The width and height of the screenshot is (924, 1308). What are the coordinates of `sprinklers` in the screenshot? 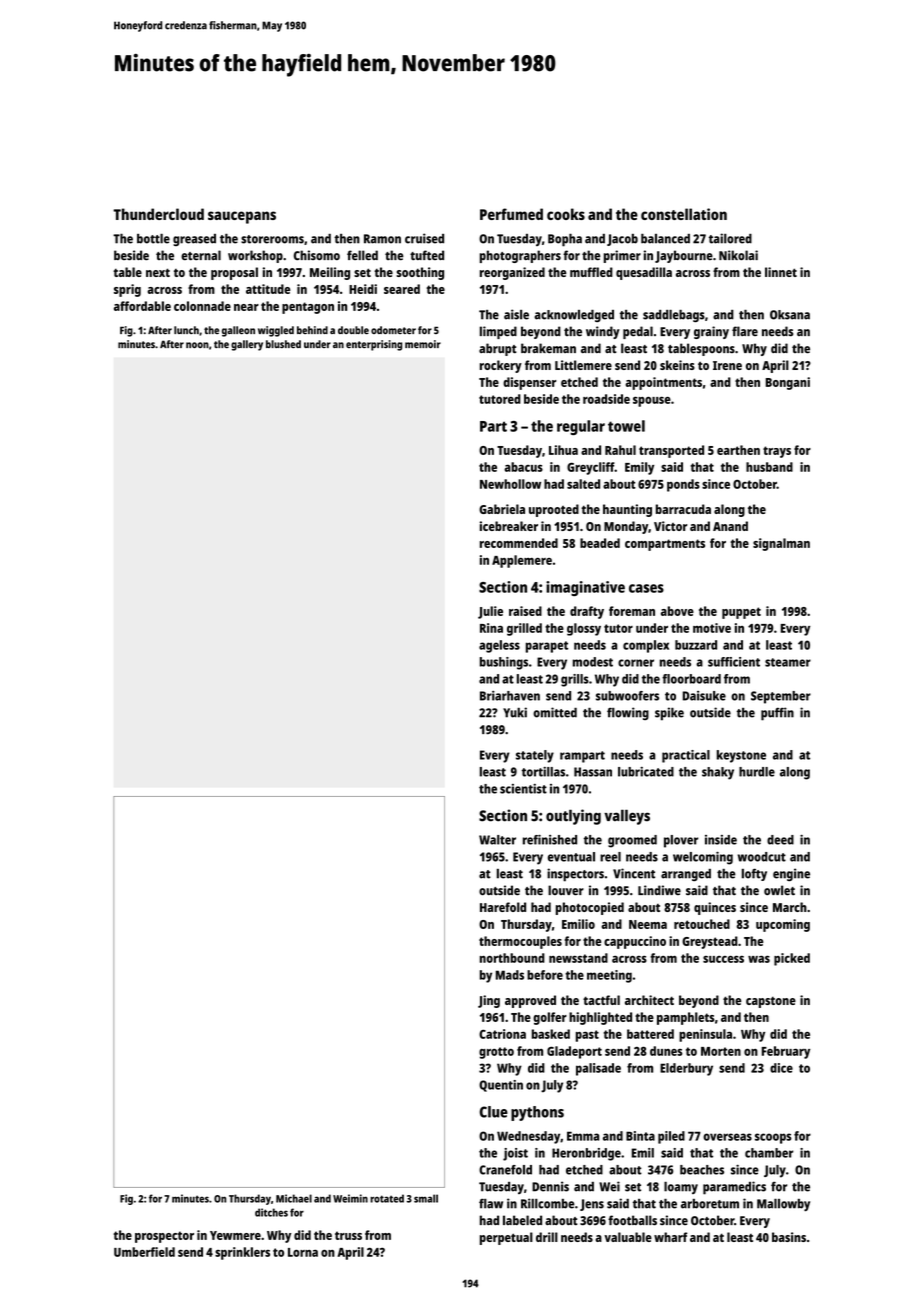 It's located at (242, 1253).
